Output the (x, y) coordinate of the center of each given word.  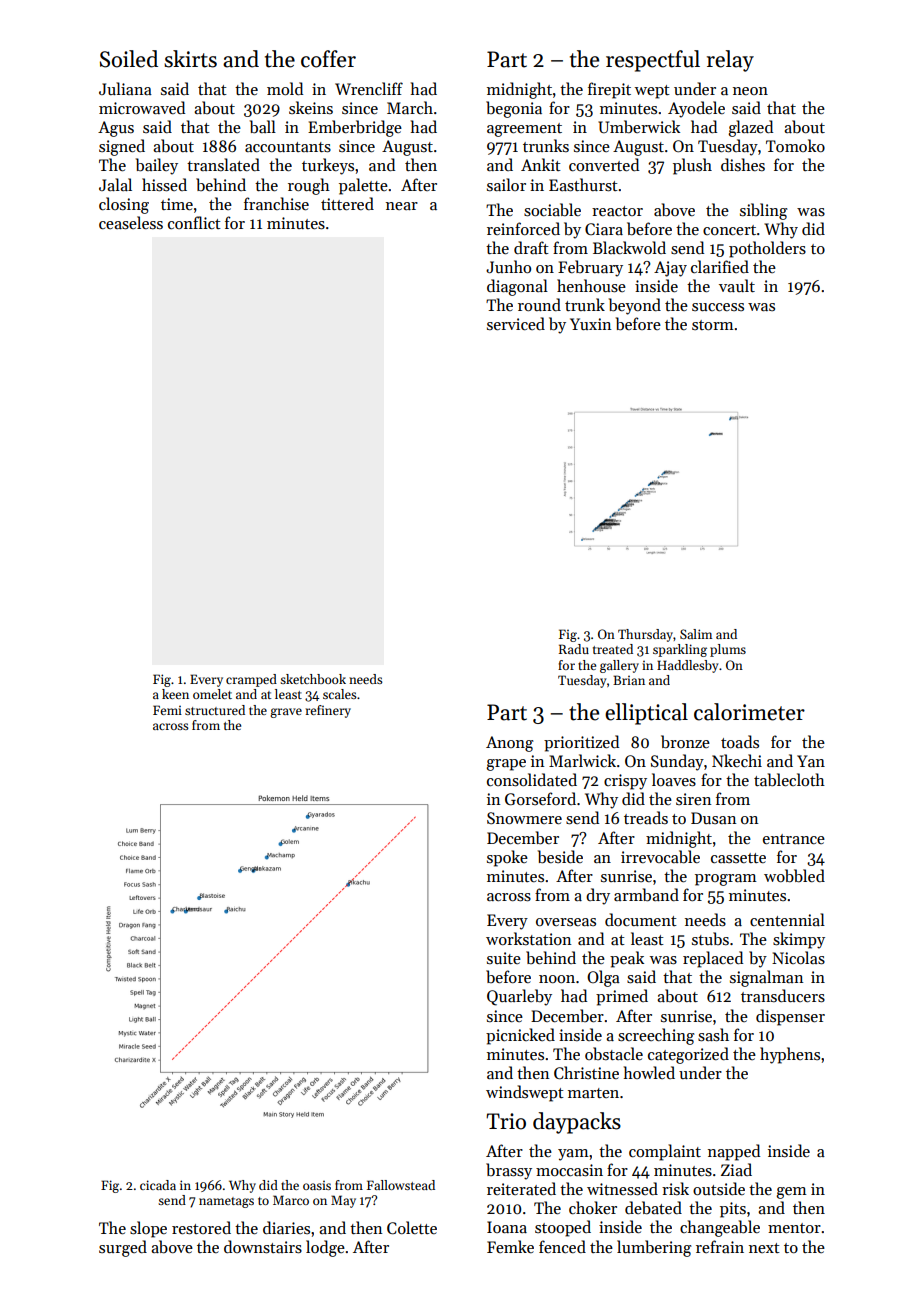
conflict (194, 222)
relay (730, 61)
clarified (720, 266)
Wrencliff (369, 88)
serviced (516, 323)
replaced (713, 959)
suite (504, 958)
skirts (190, 59)
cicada (158, 1185)
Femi (167, 710)
